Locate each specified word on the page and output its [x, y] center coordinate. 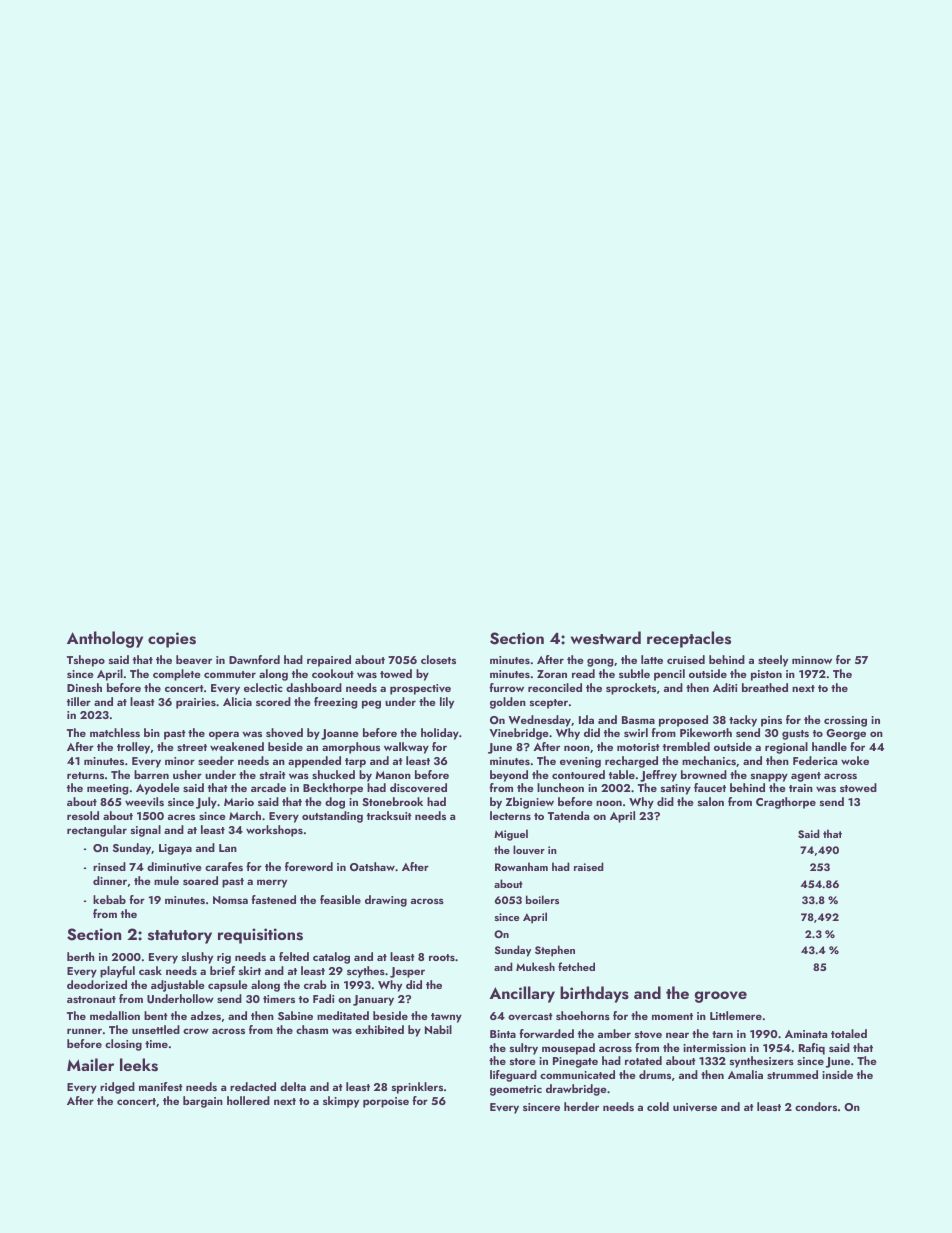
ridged [117, 1088]
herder [581, 1106]
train [801, 788]
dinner [110, 880]
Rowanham [521, 866]
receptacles [689, 639]
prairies [196, 703]
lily [447, 703]
